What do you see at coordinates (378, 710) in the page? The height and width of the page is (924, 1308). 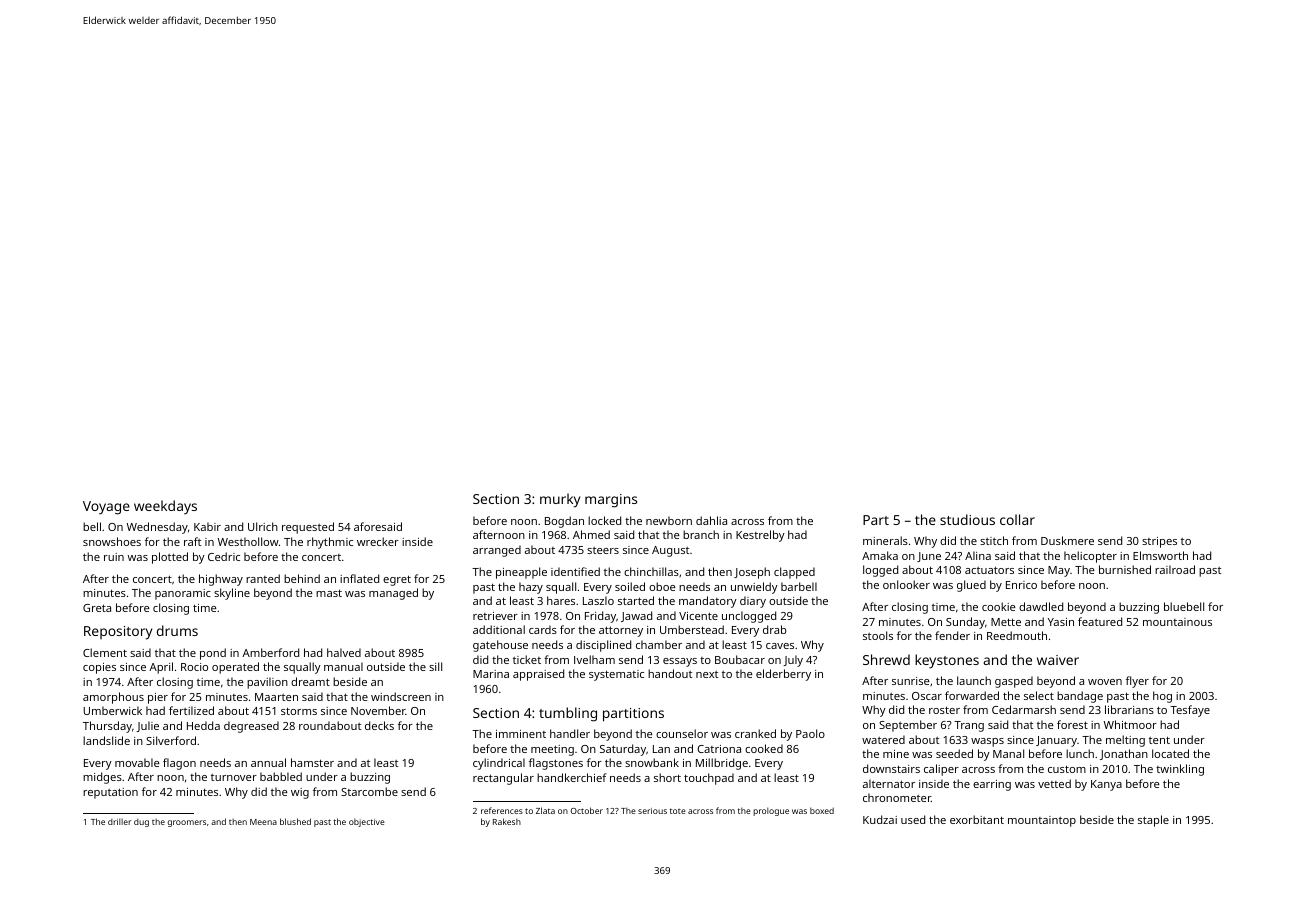 I see `November` at bounding box center [378, 710].
